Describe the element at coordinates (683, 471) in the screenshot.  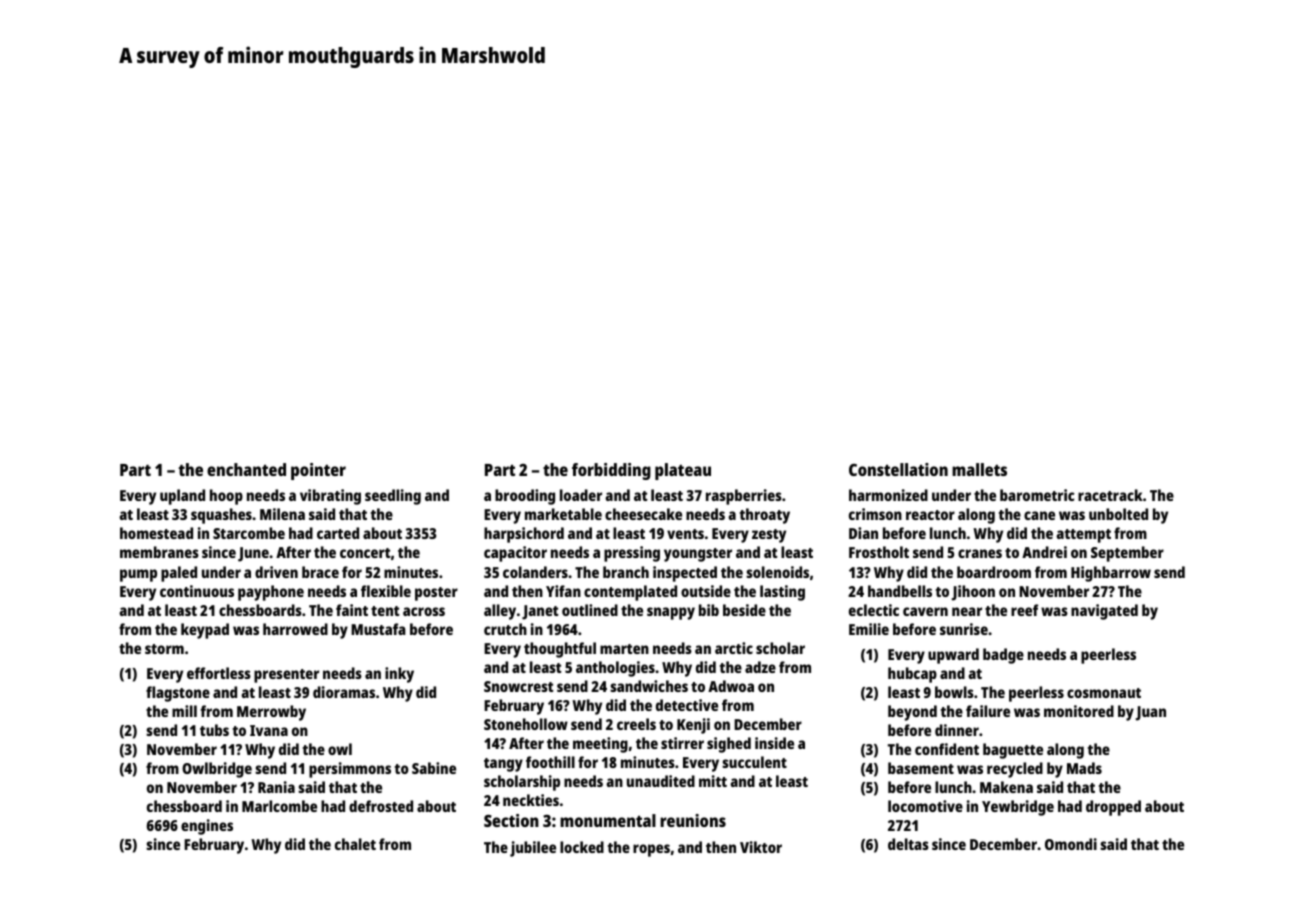
I see `plateau` at that location.
